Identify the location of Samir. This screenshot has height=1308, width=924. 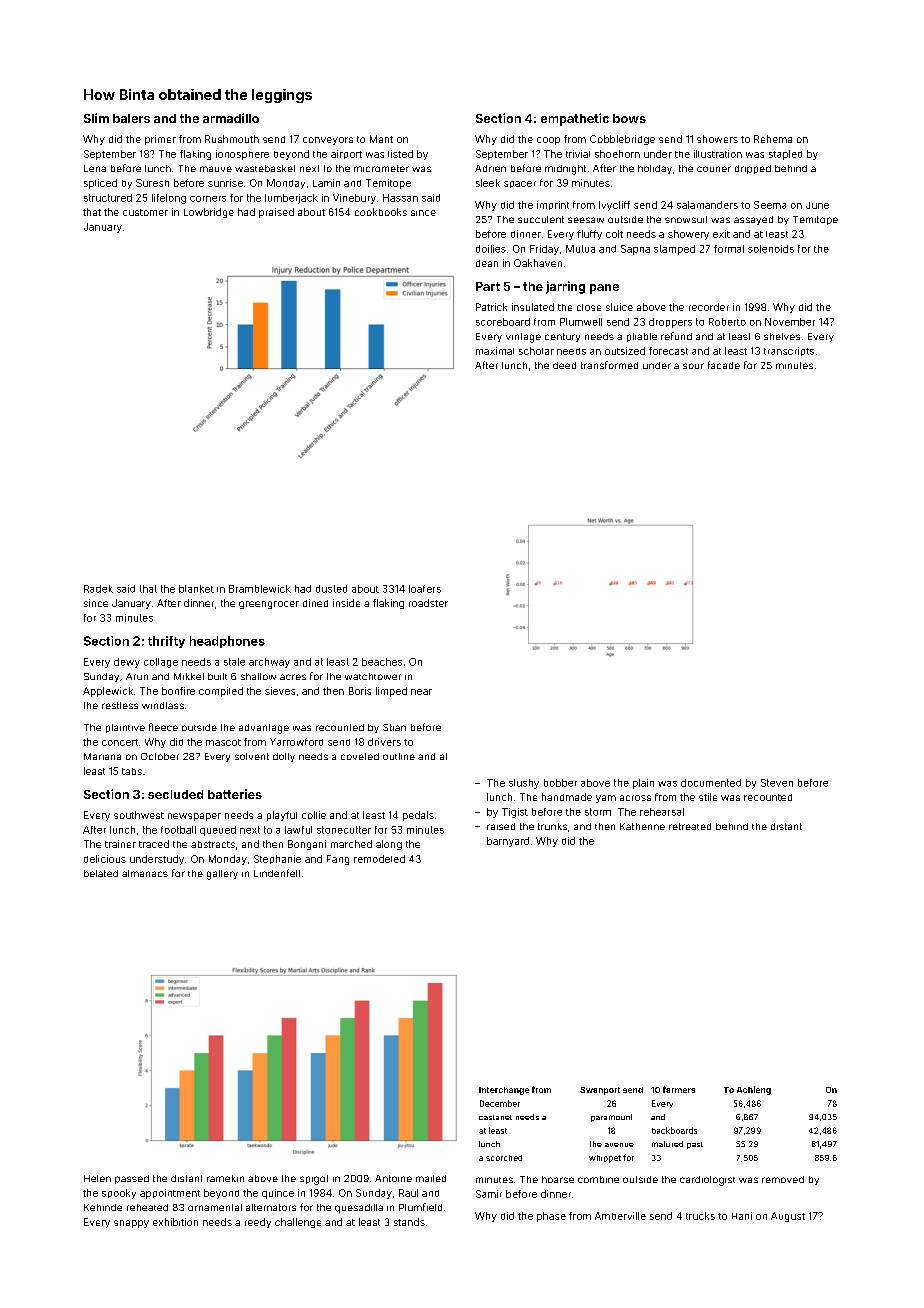
(489, 1194).
